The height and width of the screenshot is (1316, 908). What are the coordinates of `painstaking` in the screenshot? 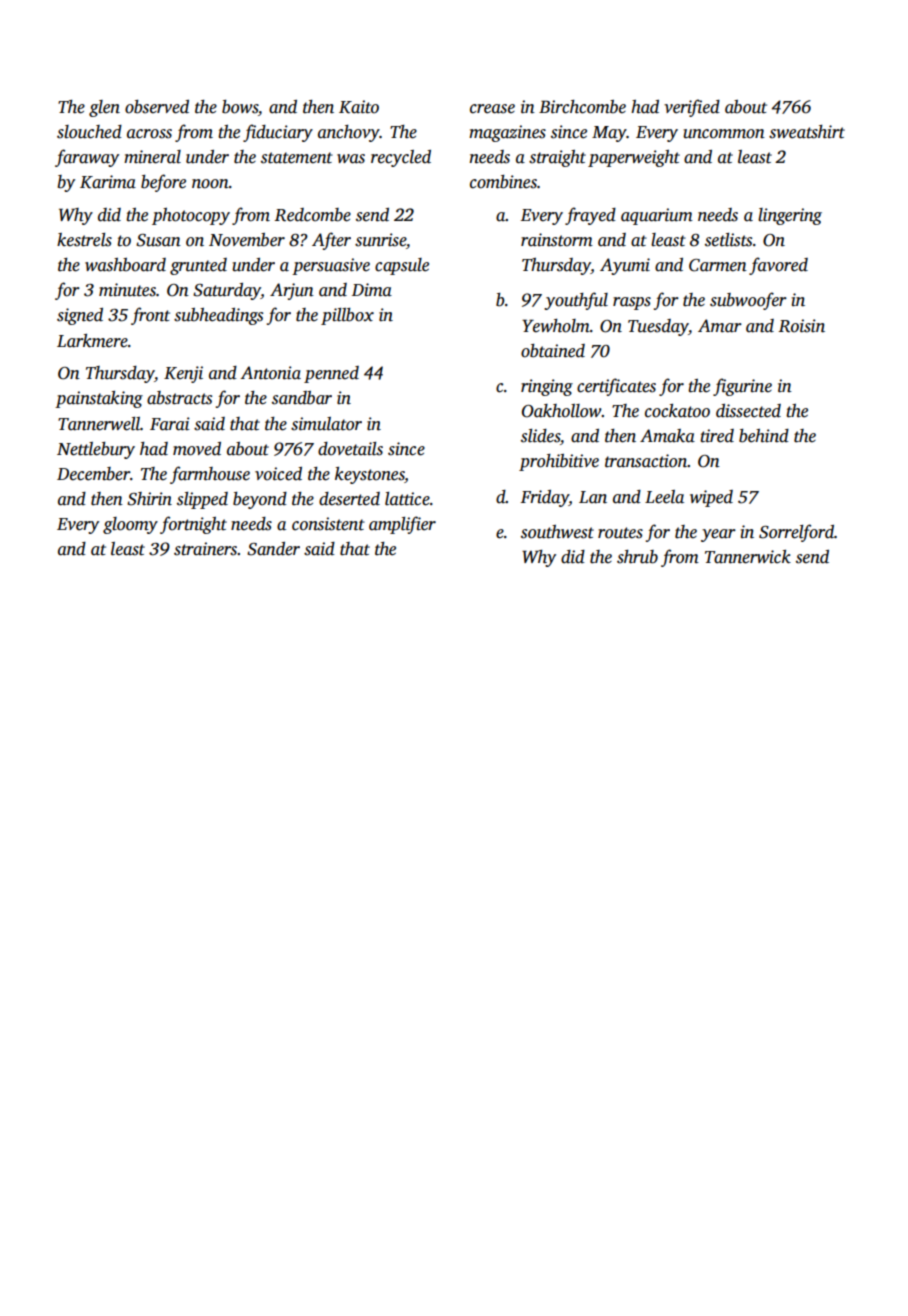 It's located at (99, 399).
